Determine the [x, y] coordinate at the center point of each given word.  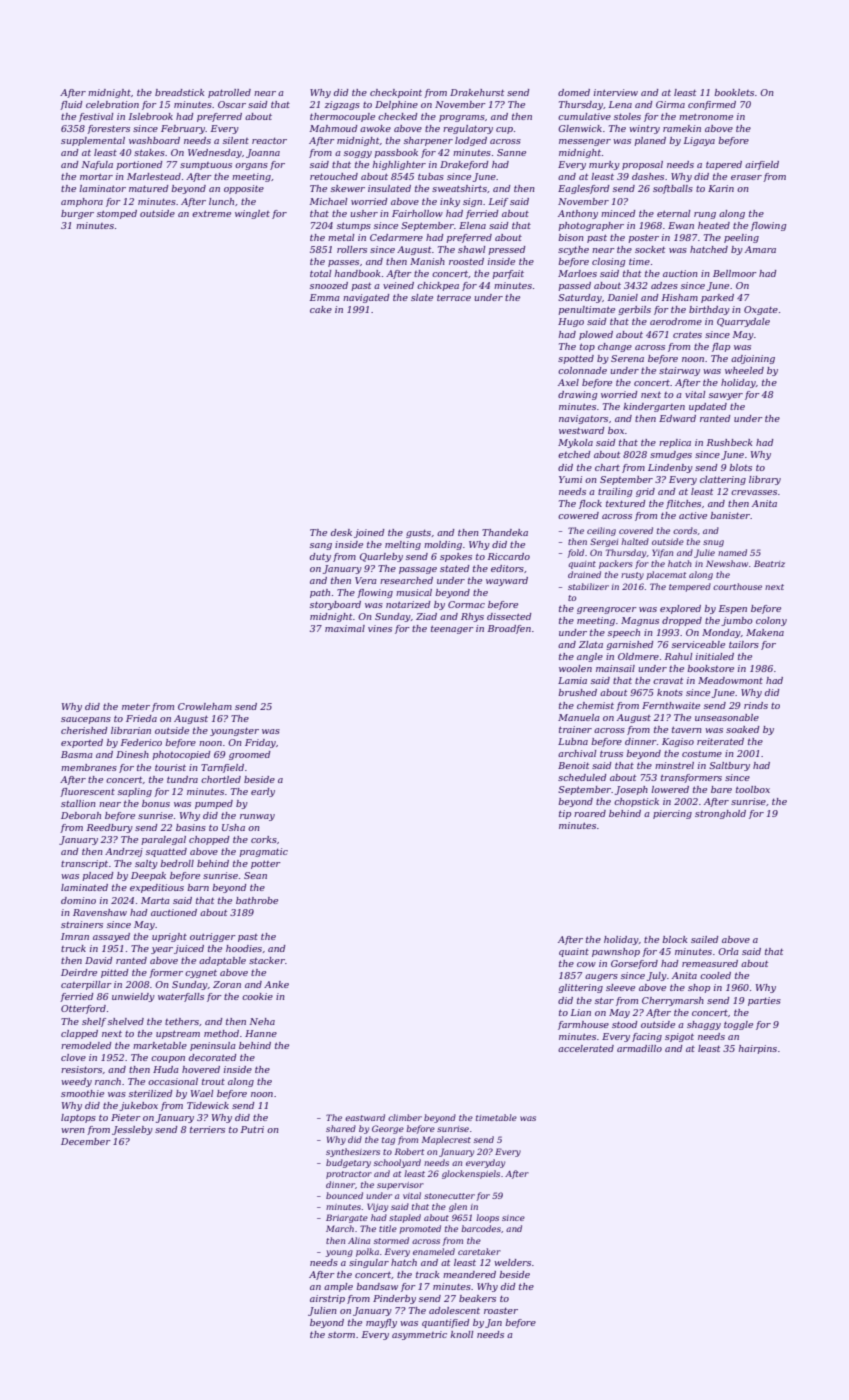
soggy [358, 154]
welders [512, 1262]
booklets [734, 92]
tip [565, 814]
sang [321, 546]
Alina [359, 1240]
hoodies [244, 948]
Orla [728, 951]
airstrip [327, 1299]
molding [443, 545]
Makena [765, 632]
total [321, 273]
